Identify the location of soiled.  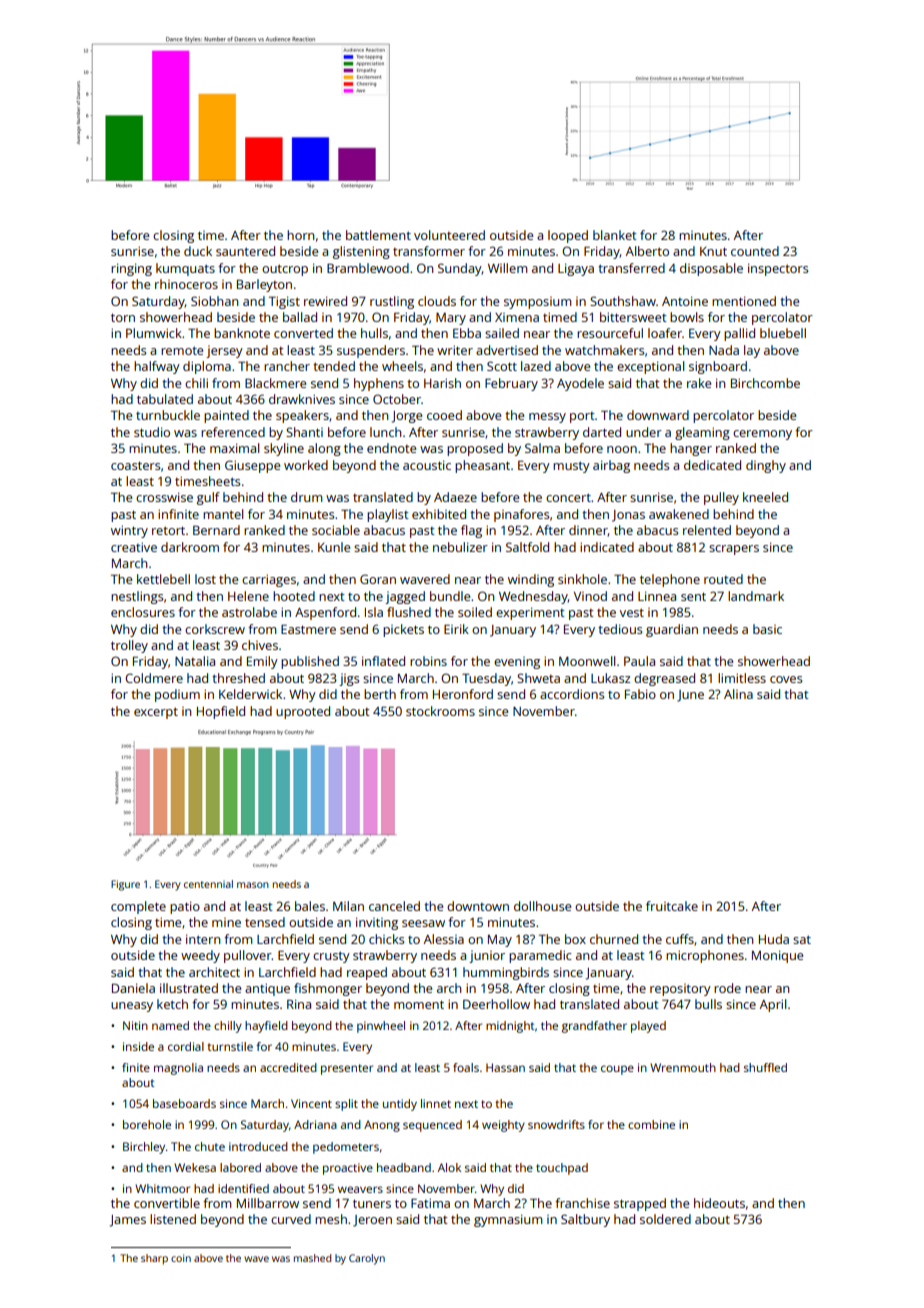
(475, 612).
